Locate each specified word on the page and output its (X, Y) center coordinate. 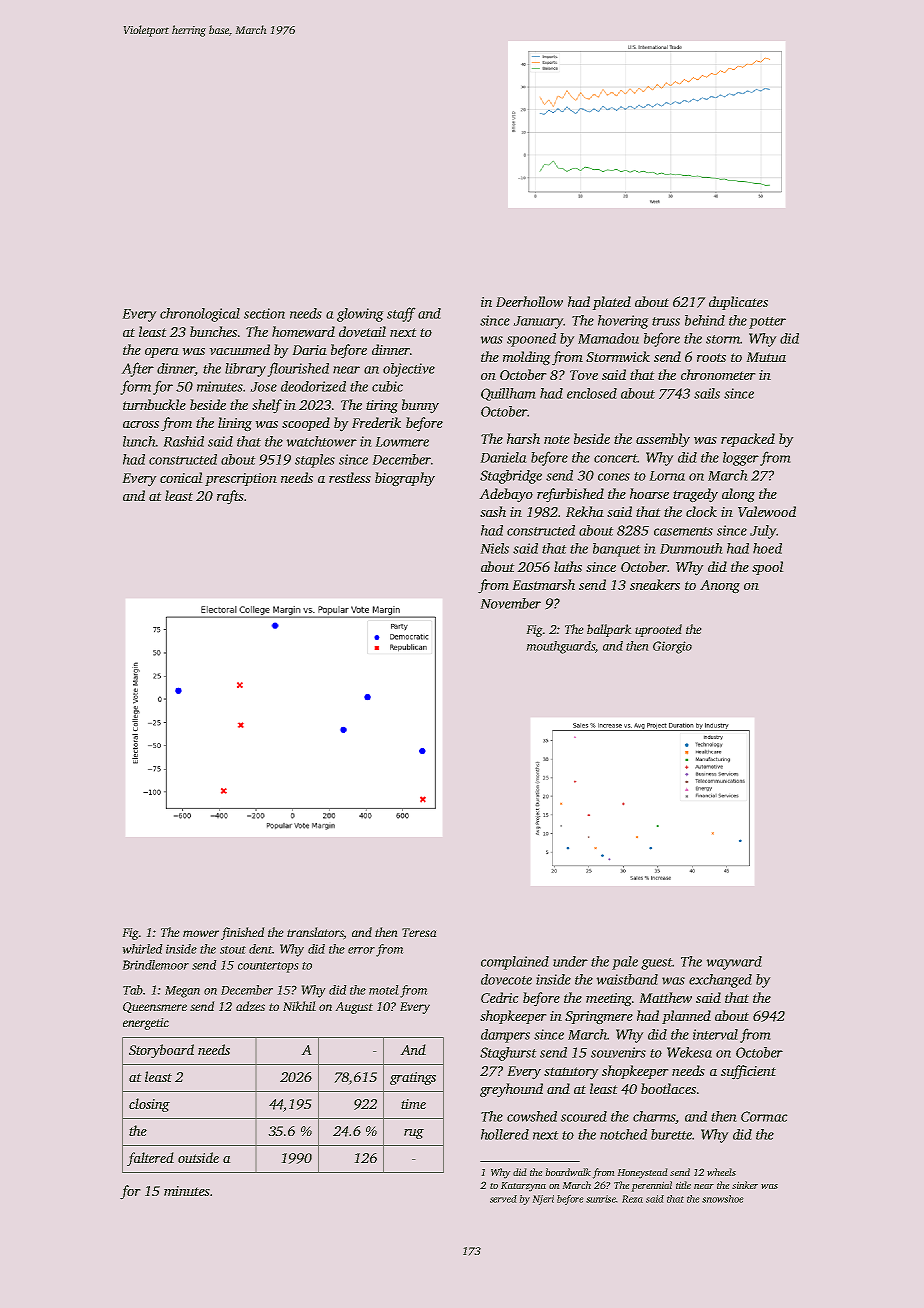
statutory (571, 1073)
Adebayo (506, 495)
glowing (360, 315)
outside (198, 1157)
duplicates (738, 303)
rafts (230, 497)
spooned (531, 340)
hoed (767, 548)
